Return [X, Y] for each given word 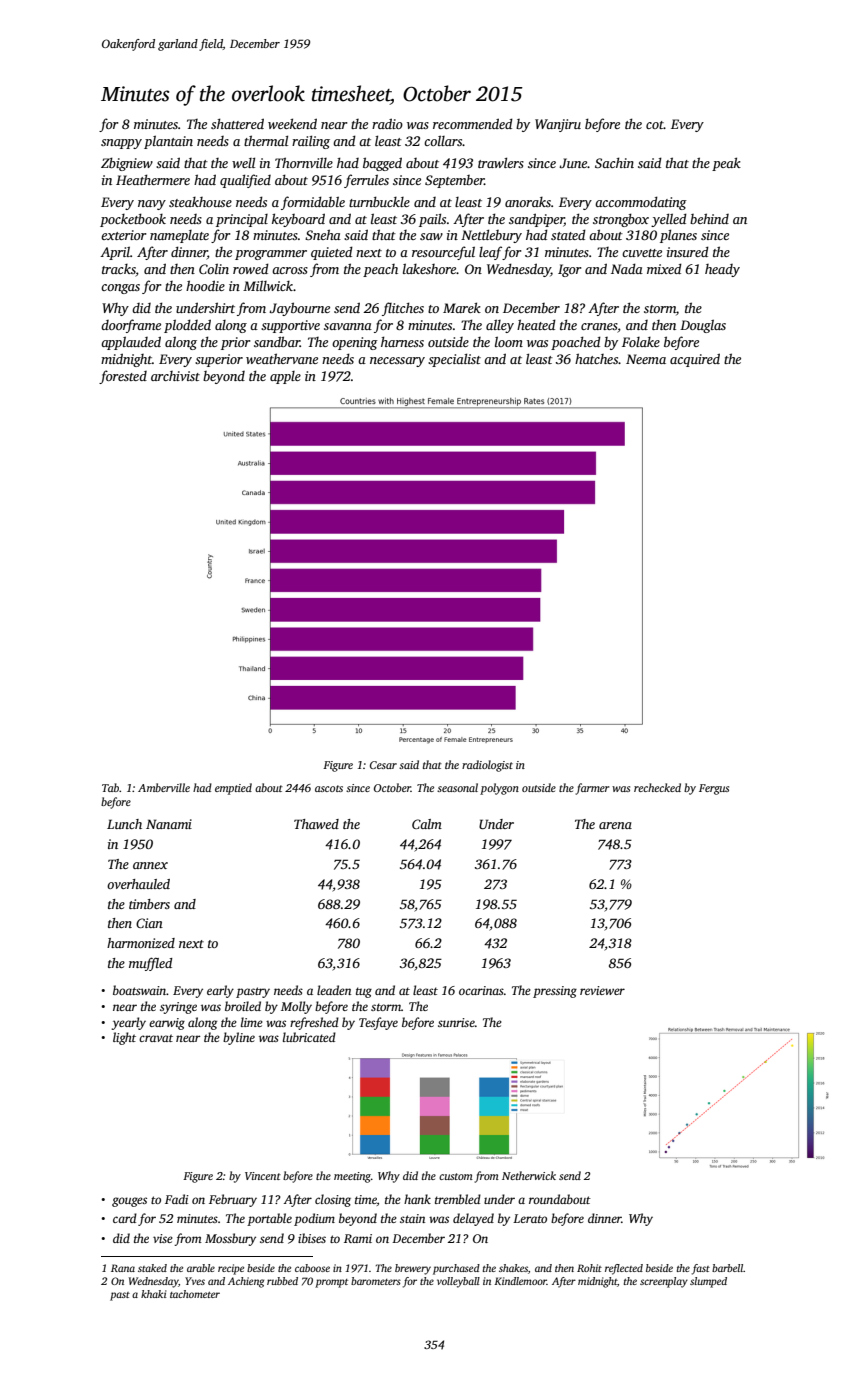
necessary [397, 362]
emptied [233, 789]
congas [120, 289]
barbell [727, 1268]
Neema [646, 359]
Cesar [383, 765]
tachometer [195, 1294]
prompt [331, 1283]
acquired [695, 360]
